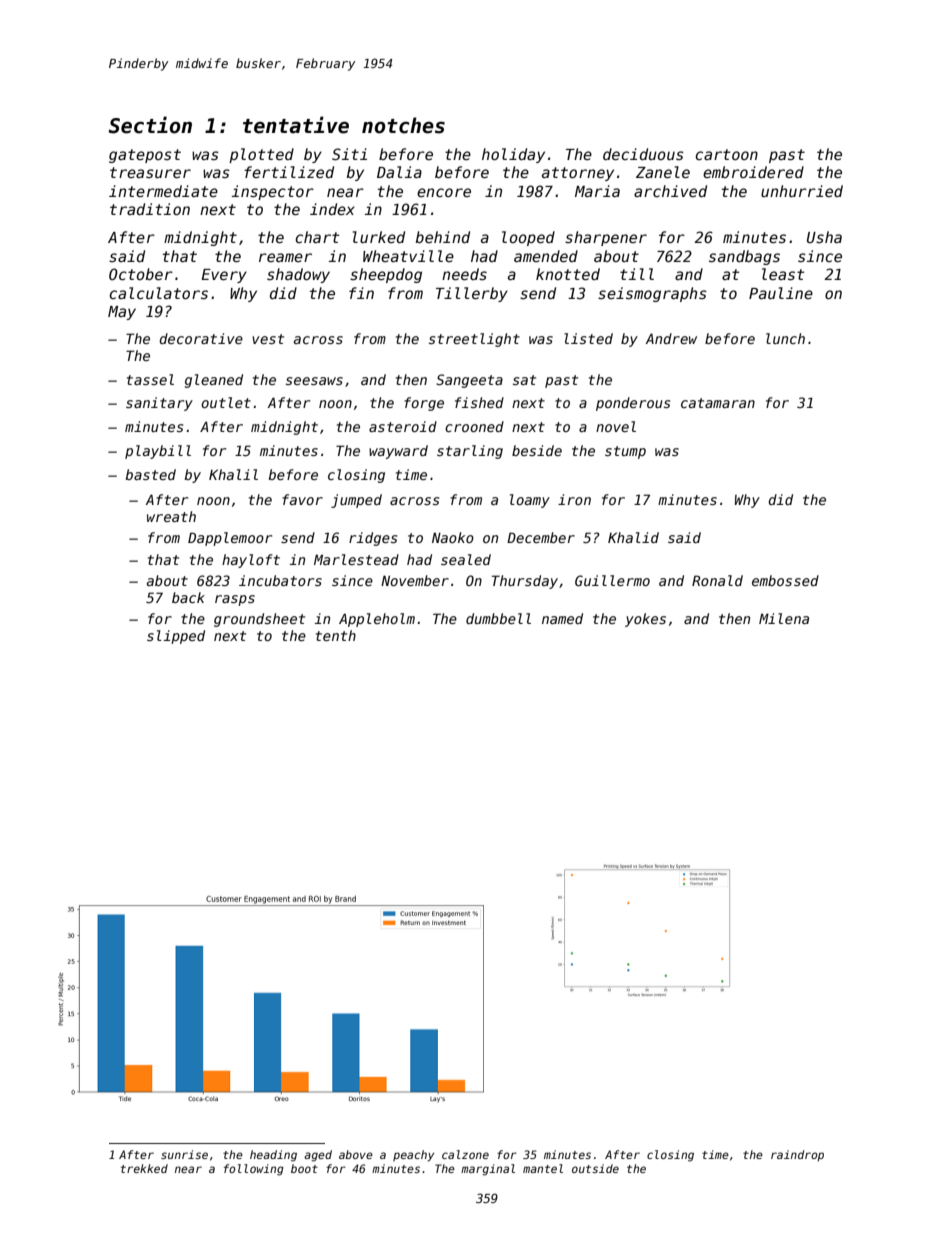 The width and height of the screenshot is (952, 1233). I want to click on Ronald, so click(717, 580).
